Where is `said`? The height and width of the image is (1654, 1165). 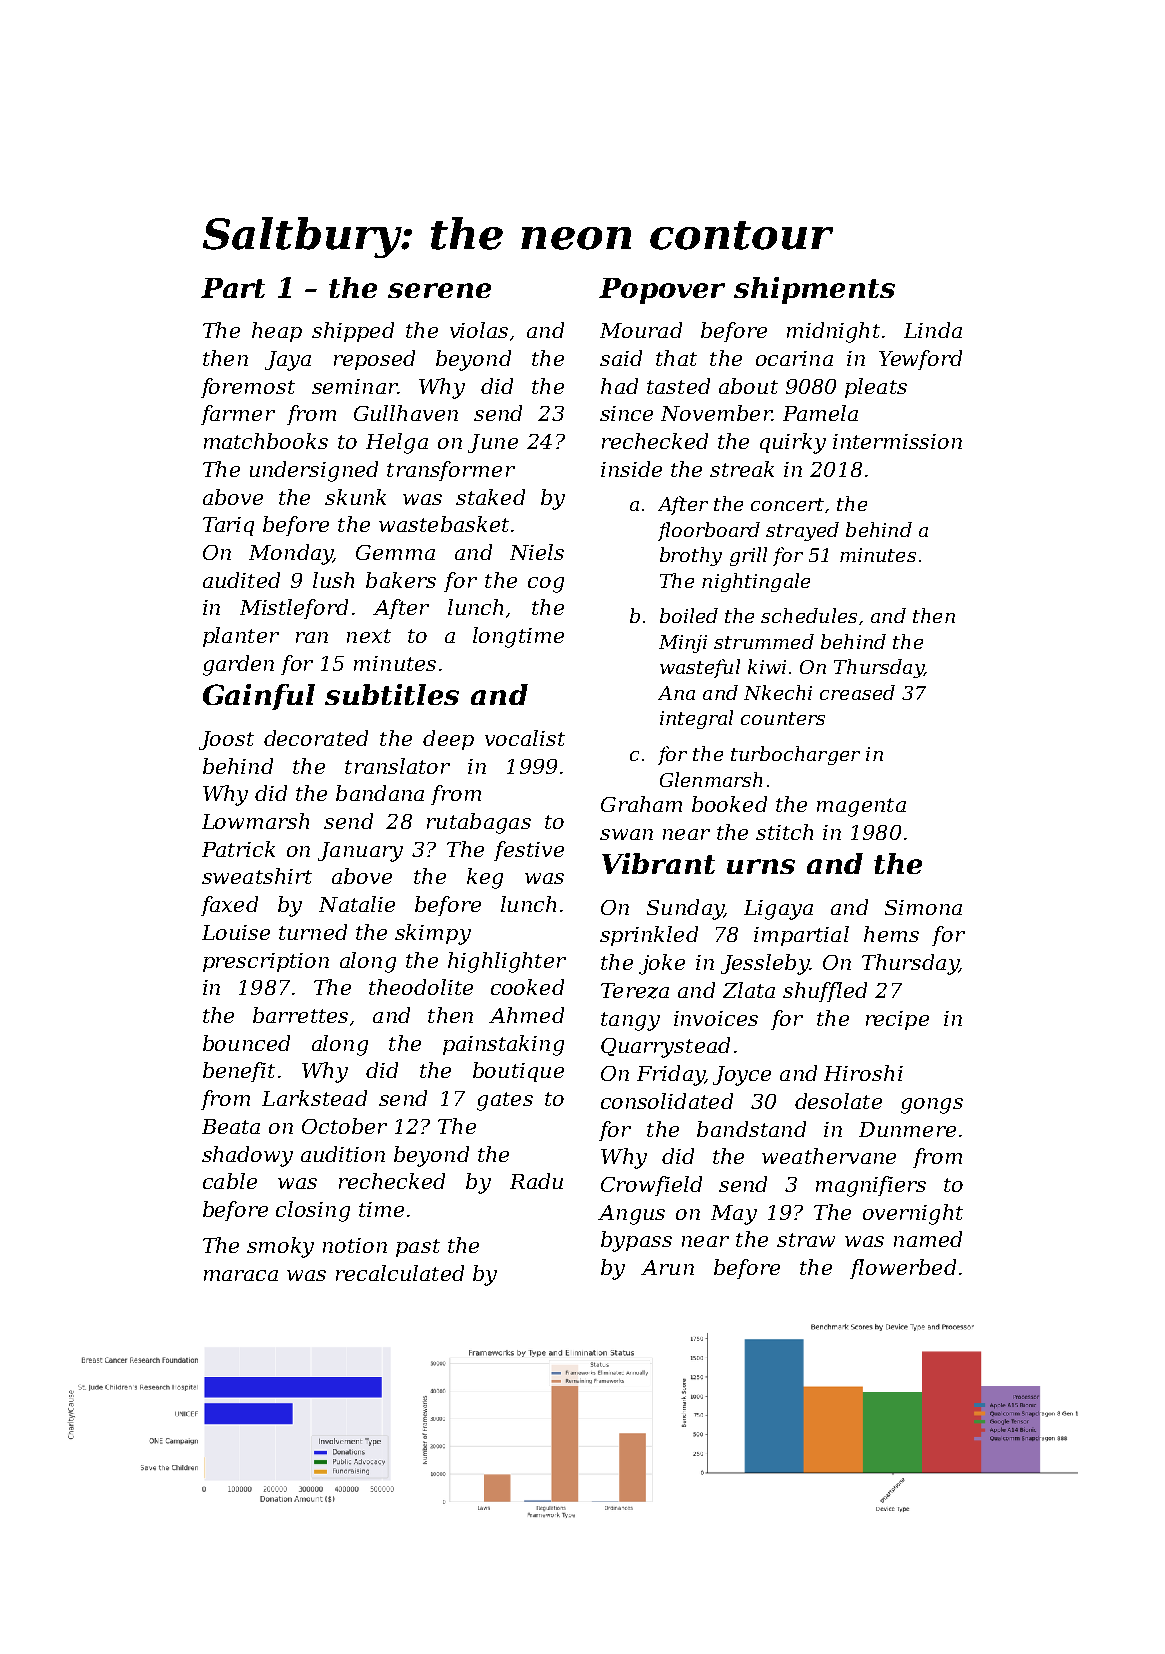
said is located at coordinates (621, 358).
